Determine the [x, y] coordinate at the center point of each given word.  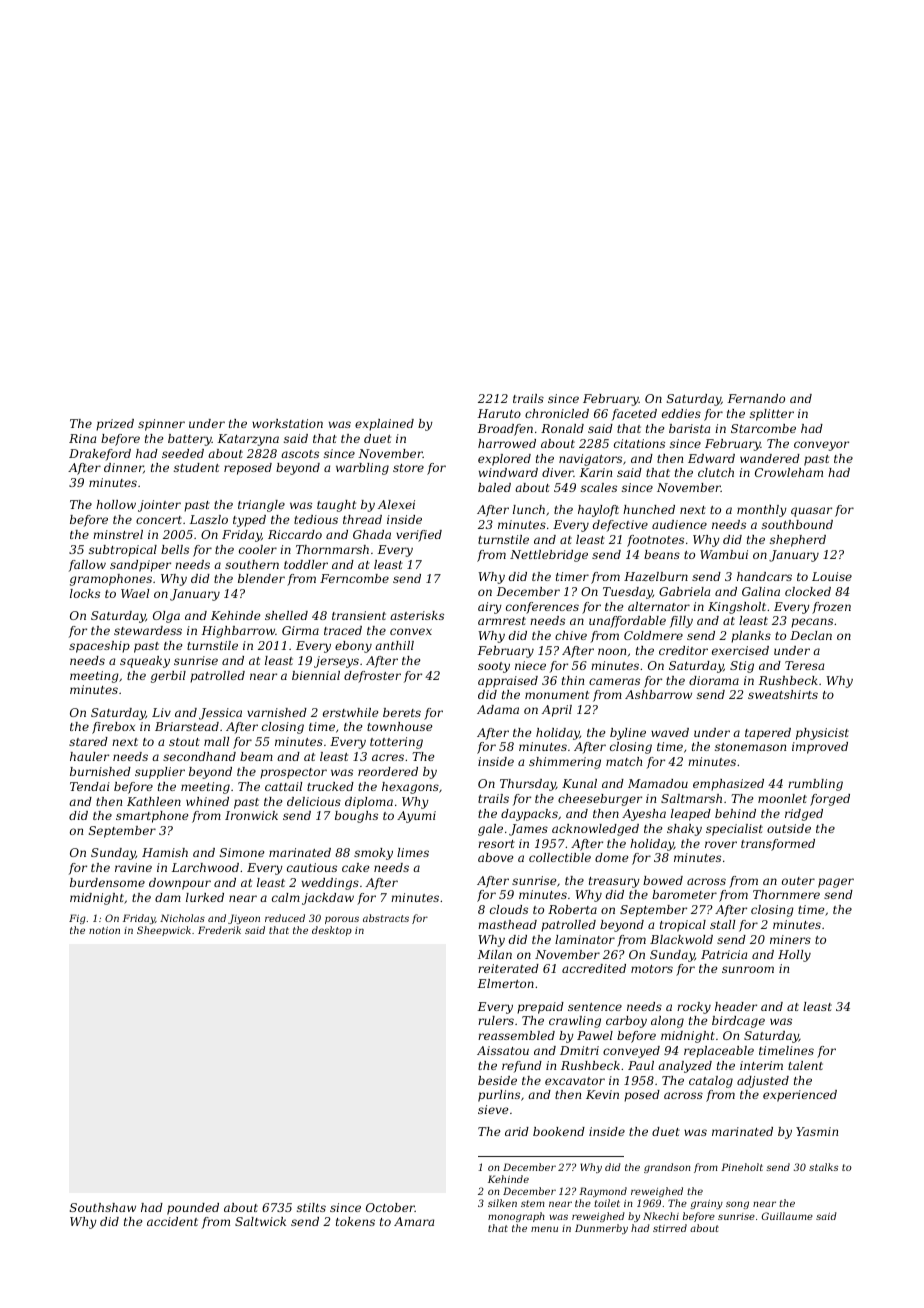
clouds [509, 909]
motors [652, 969]
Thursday [528, 785]
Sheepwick [164, 931]
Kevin [602, 1094]
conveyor [821, 446]
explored [504, 460]
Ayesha [644, 815]
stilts [311, 1207]
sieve [493, 1109]
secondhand [199, 756]
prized [115, 425]
